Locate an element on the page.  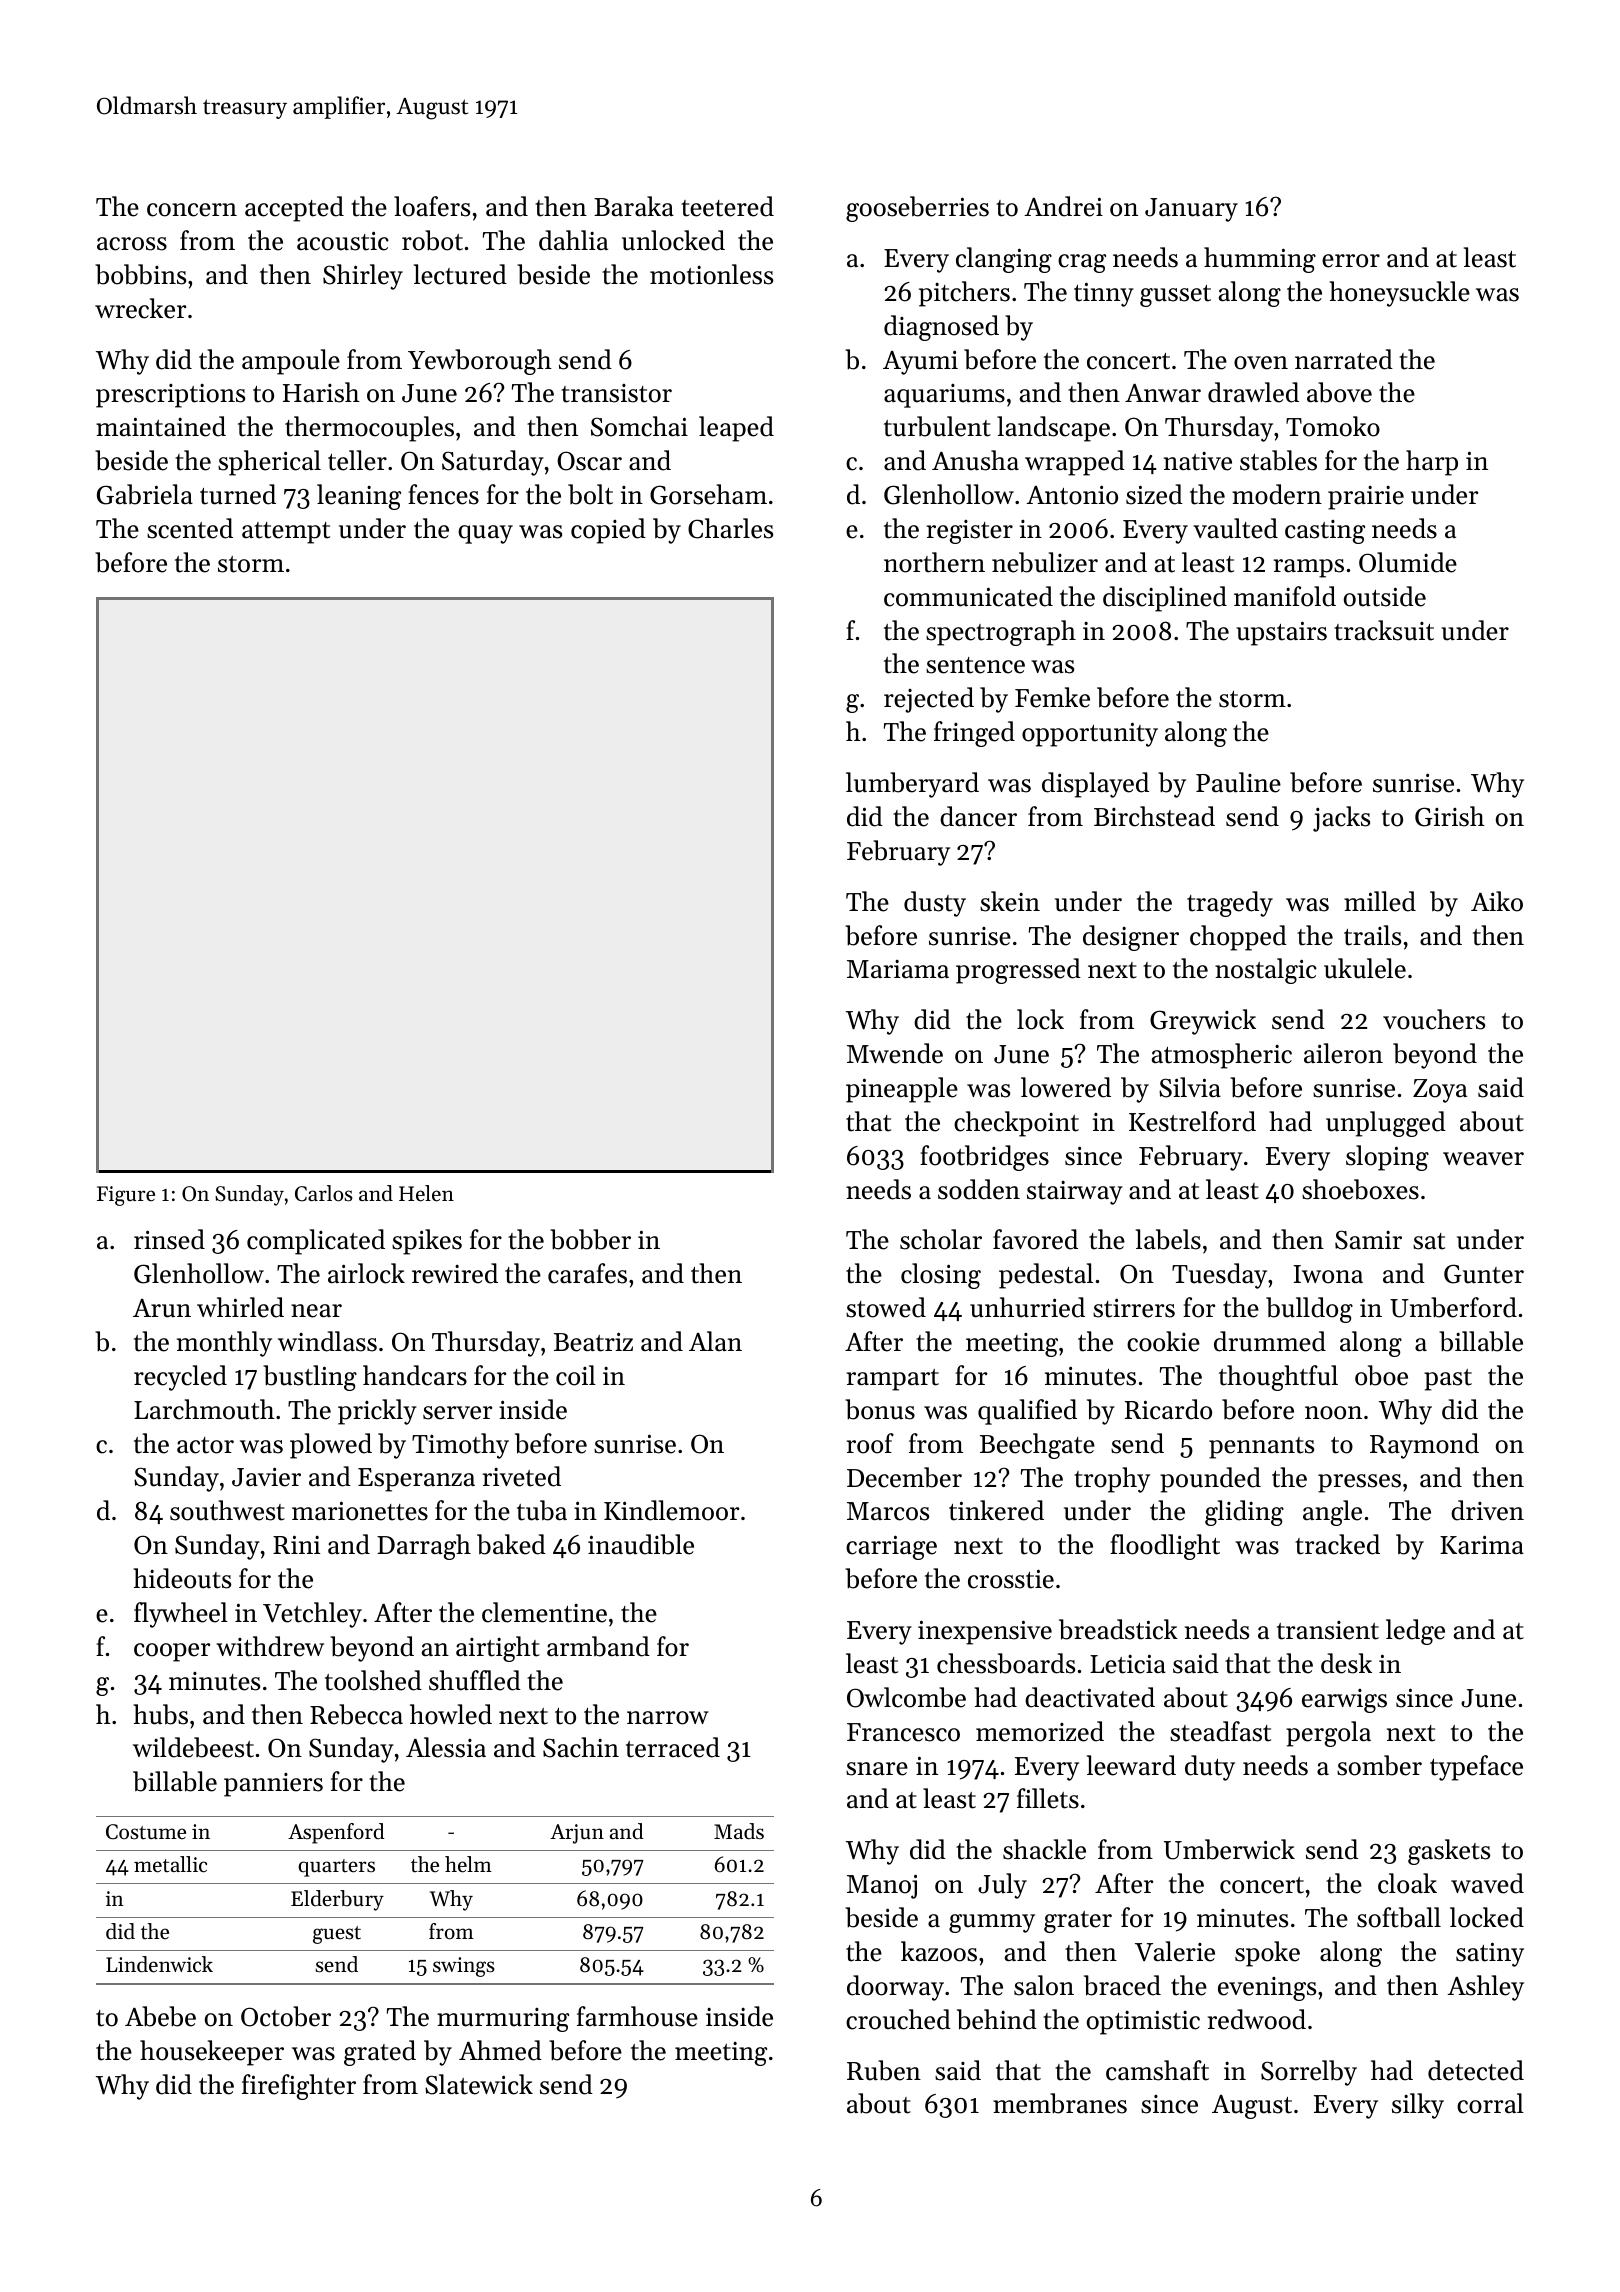
sentence is located at coordinates (975, 665).
